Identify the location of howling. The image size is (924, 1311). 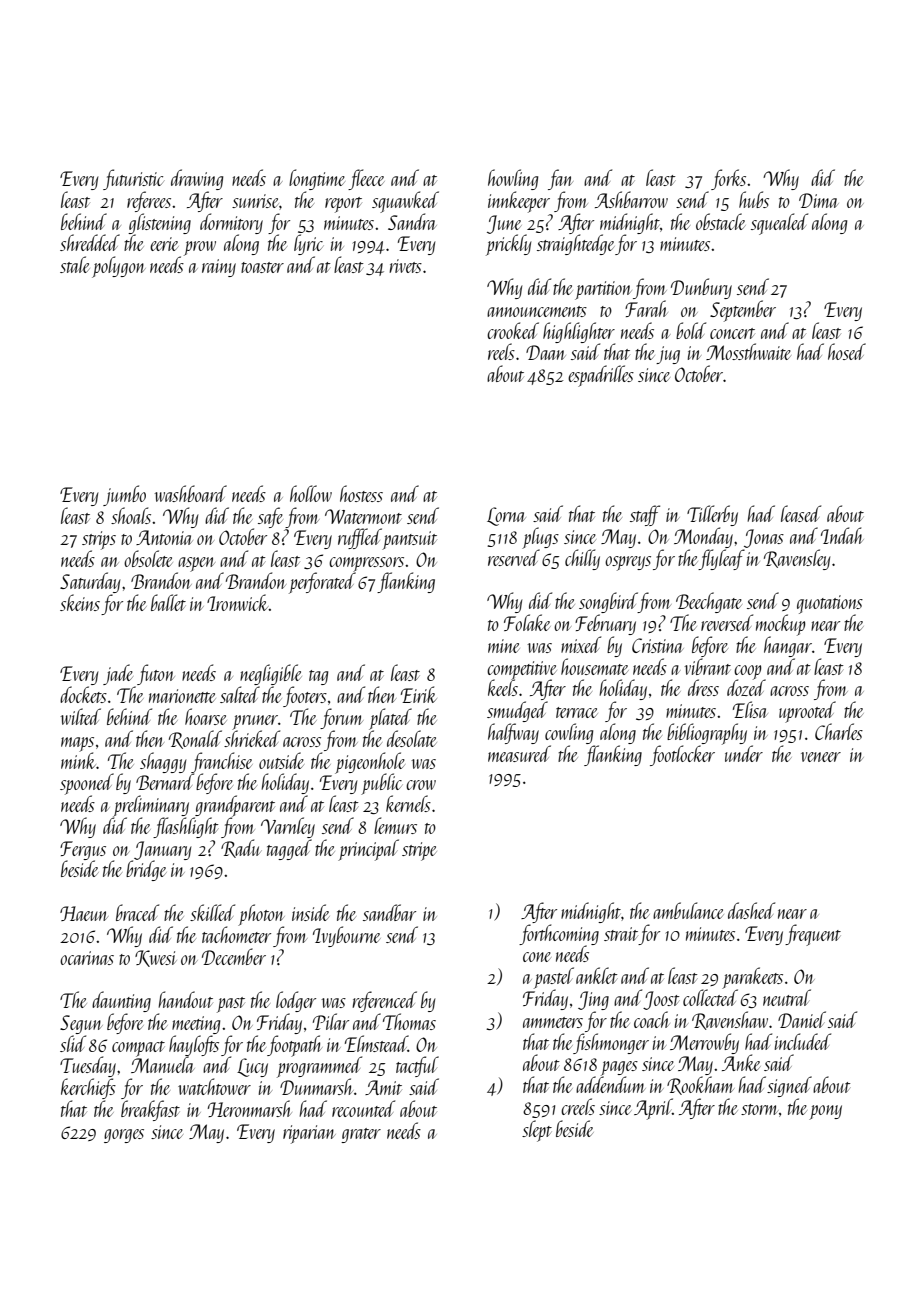
(513, 179).
